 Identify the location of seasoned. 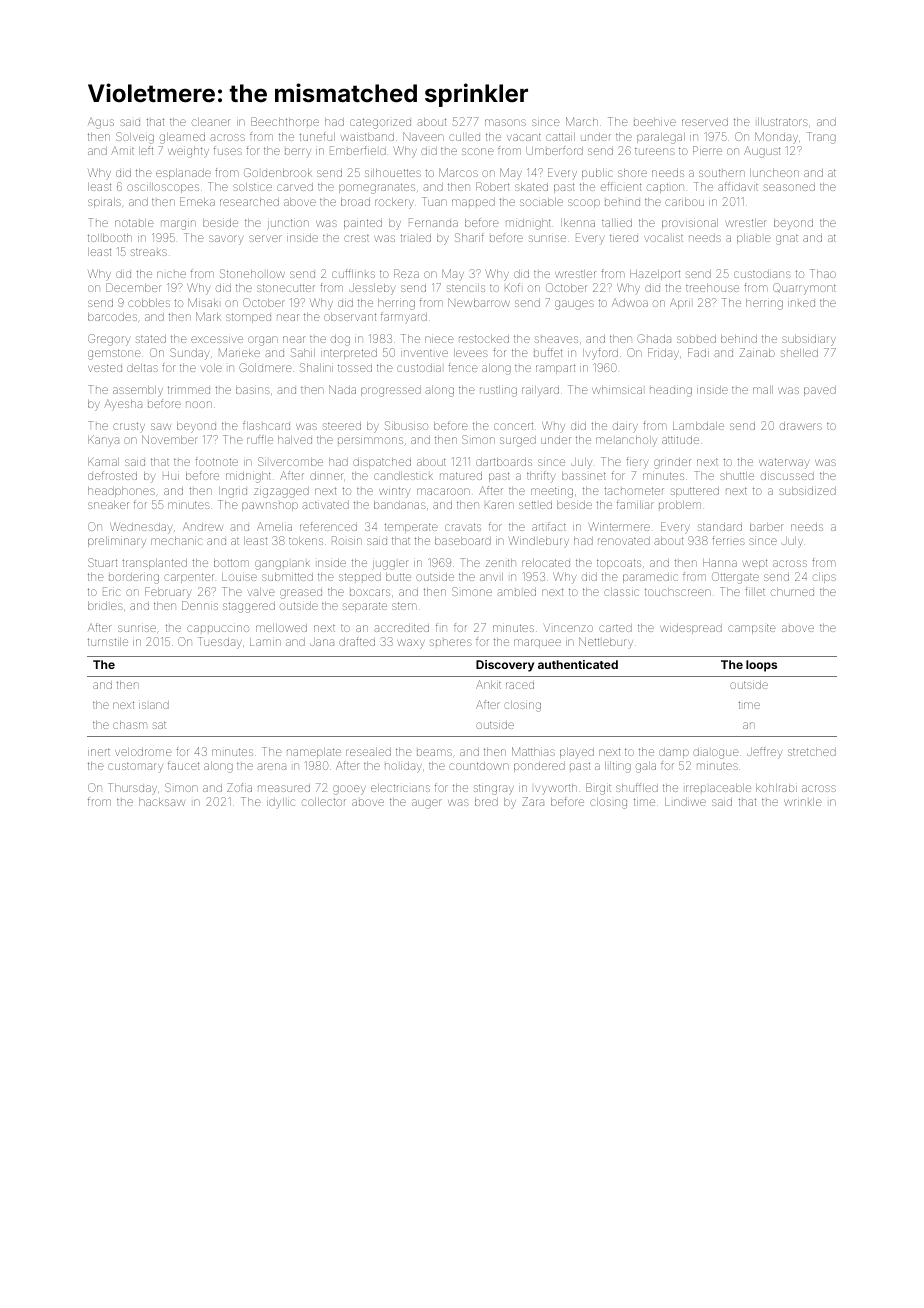
(789, 187).
